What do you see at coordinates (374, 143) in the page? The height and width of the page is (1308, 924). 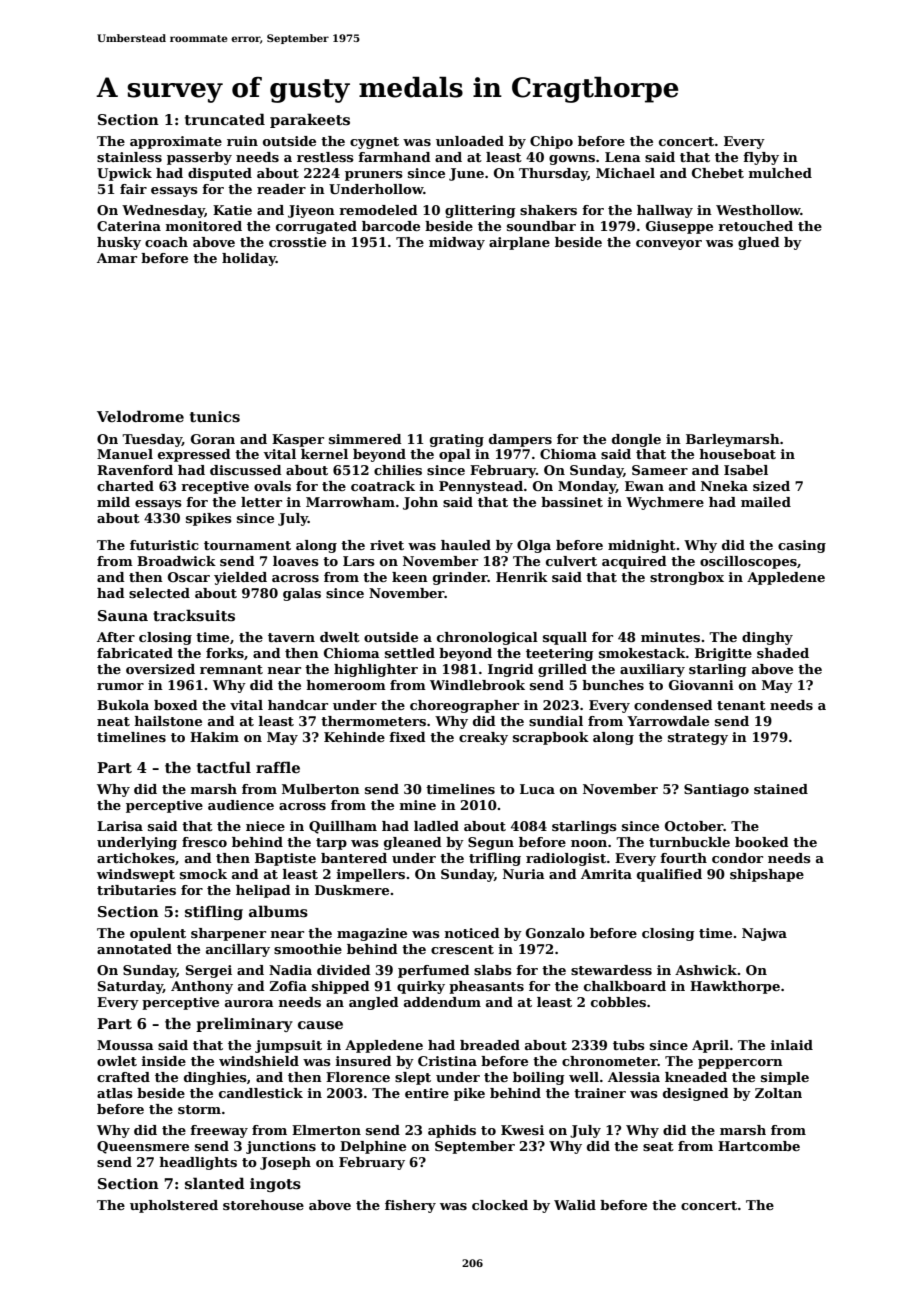 I see `cygnet` at bounding box center [374, 143].
